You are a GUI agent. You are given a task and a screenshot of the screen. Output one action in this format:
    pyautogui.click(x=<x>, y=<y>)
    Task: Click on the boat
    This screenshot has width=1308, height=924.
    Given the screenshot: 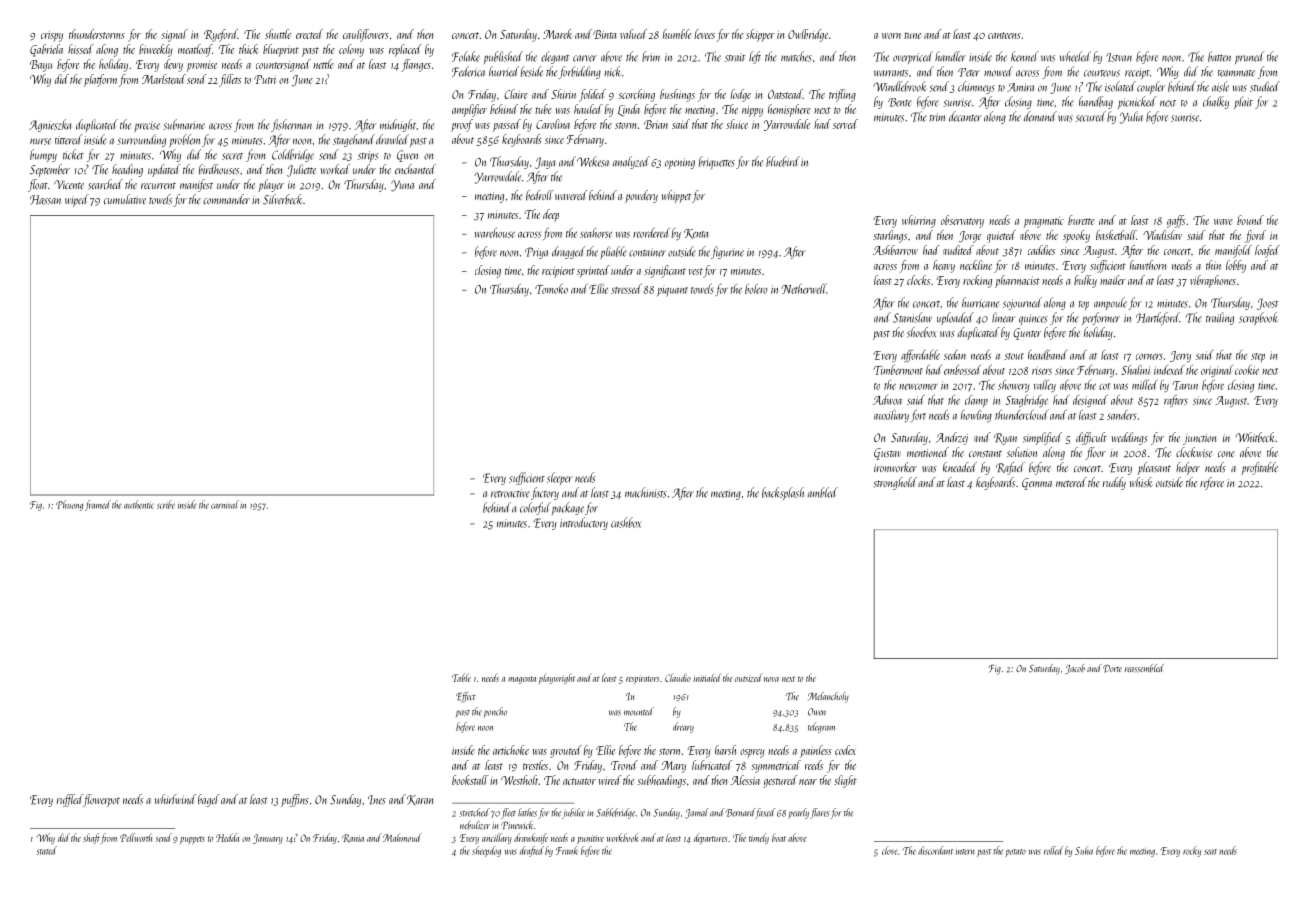 What is the action you would take?
    pyautogui.click(x=779, y=837)
